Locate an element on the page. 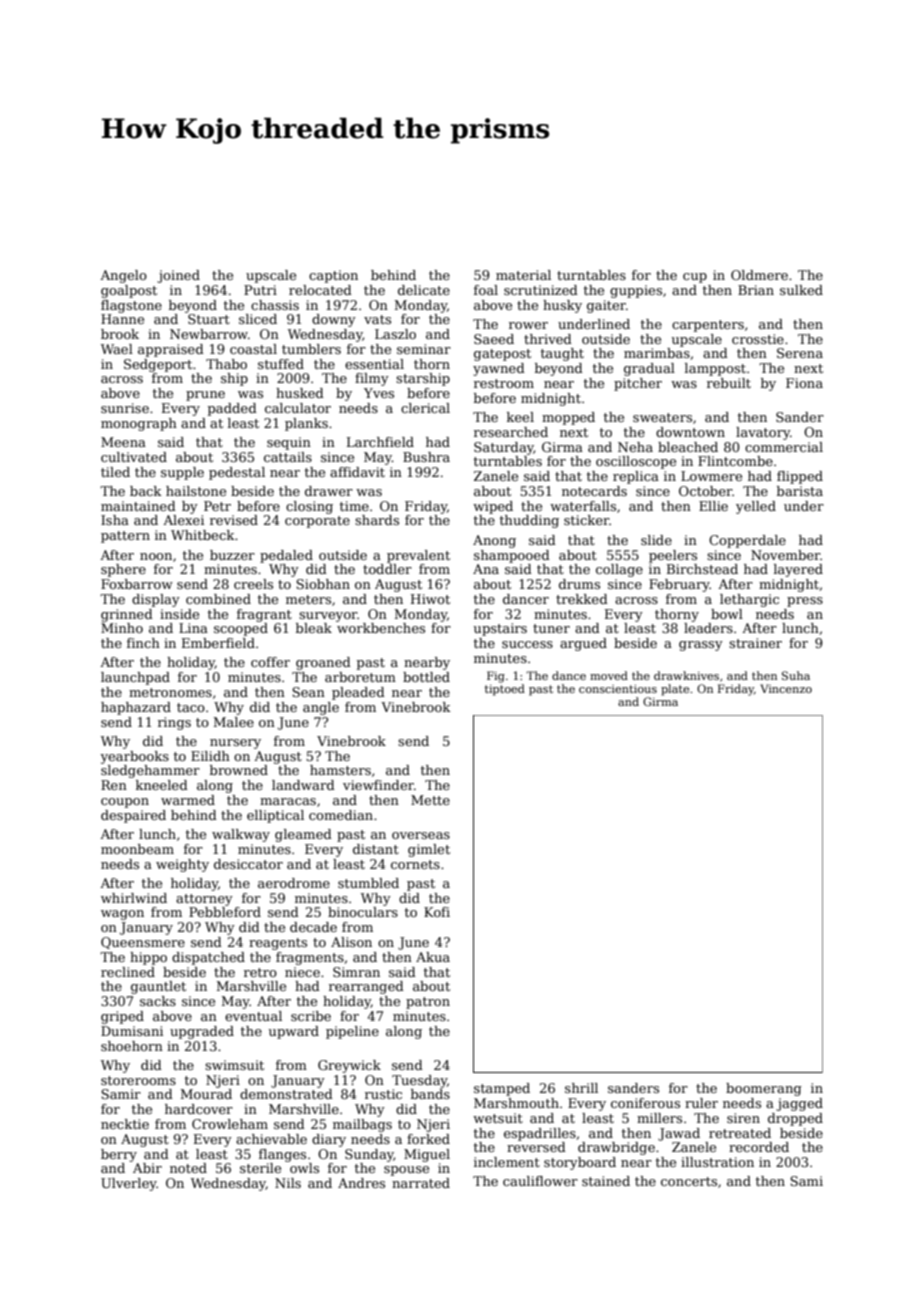 The height and width of the document is (1308, 924). padded is located at coordinates (232, 409).
